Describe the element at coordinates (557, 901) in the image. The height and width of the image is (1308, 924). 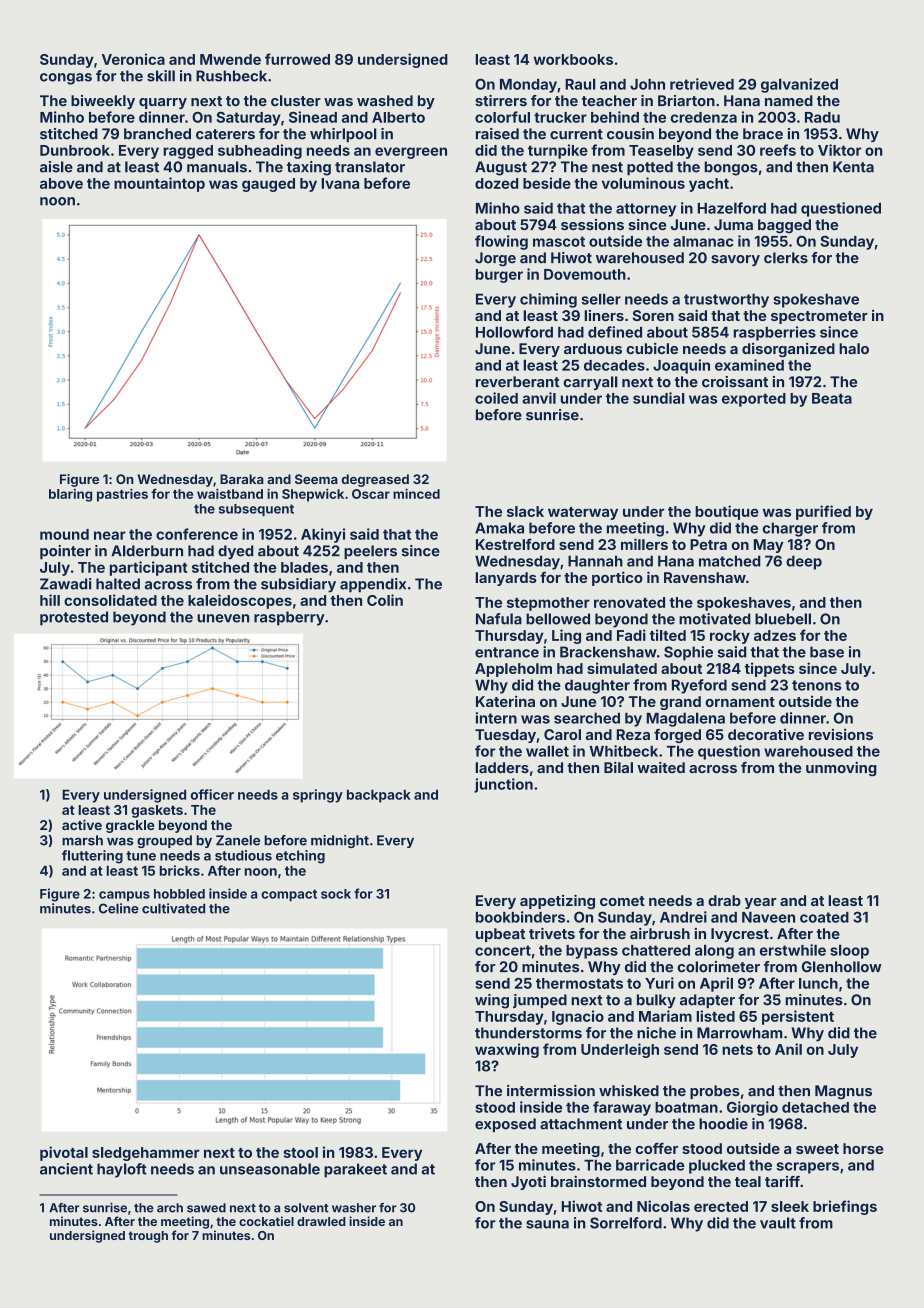
I see `appetizing` at that location.
